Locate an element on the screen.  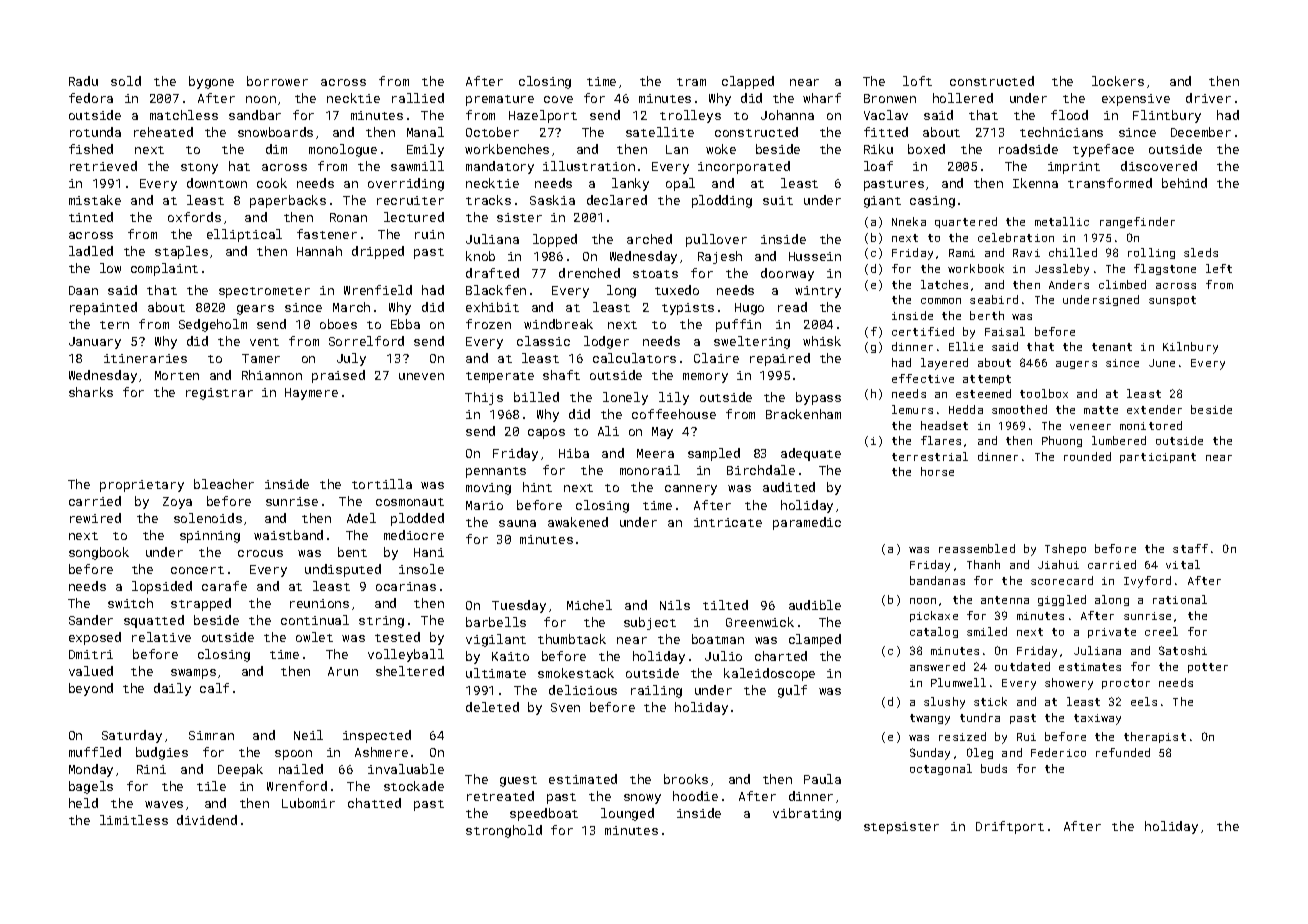
registrar is located at coordinates (219, 394).
